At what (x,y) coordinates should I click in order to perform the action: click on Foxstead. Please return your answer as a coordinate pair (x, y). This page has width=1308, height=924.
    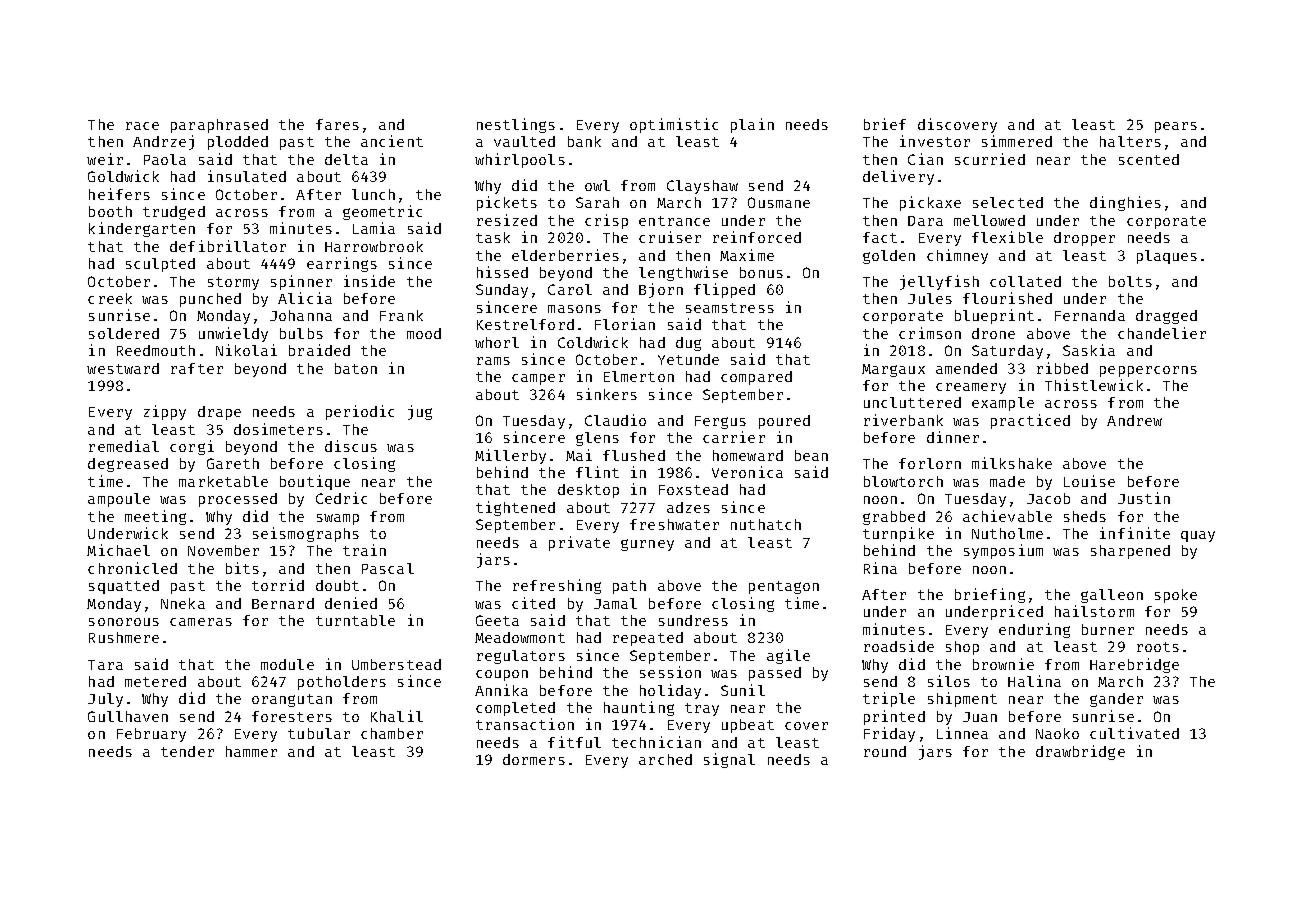
    Looking at the image, I should click on (693, 489).
